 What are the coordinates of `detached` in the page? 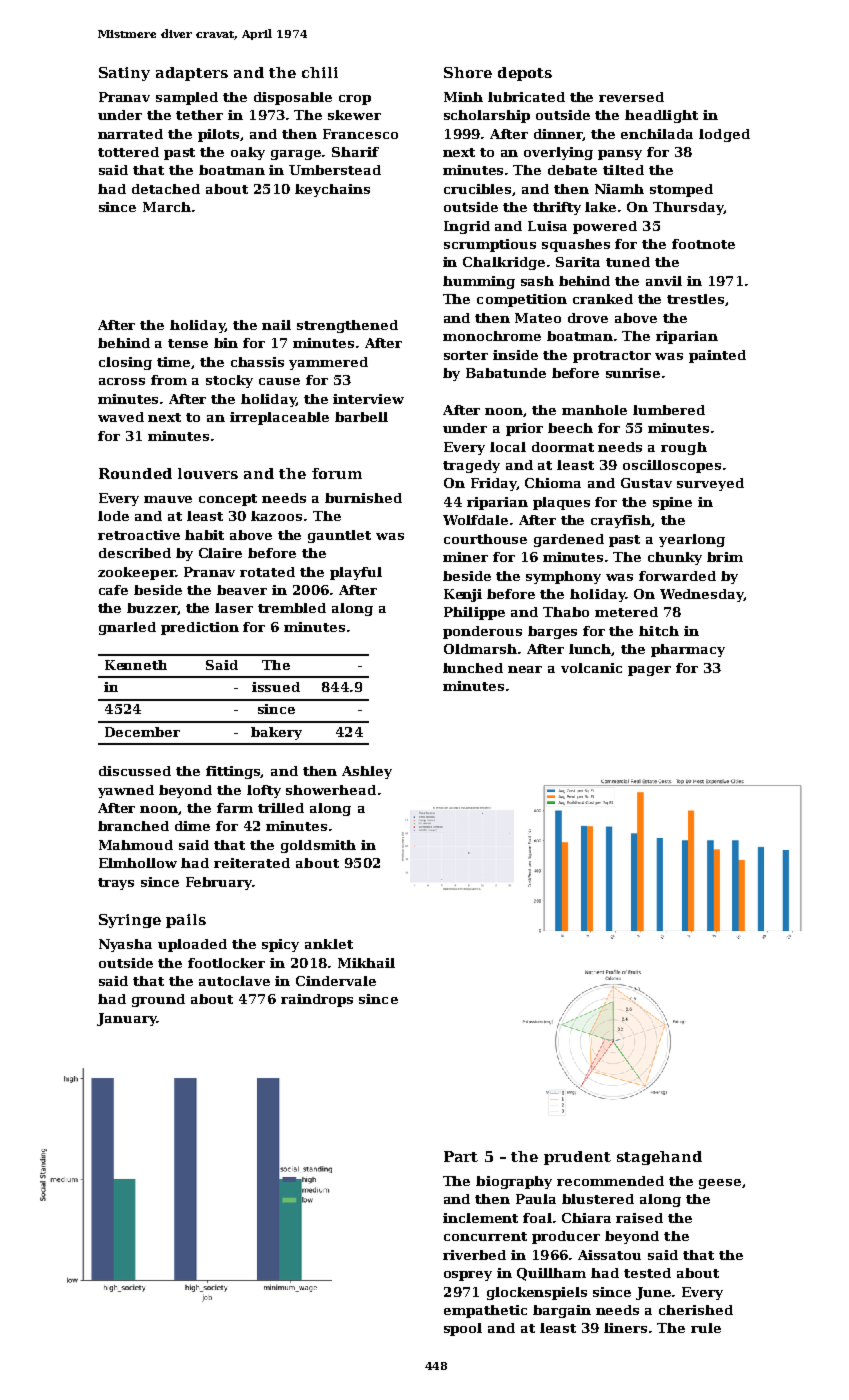 It's located at (166, 189).
